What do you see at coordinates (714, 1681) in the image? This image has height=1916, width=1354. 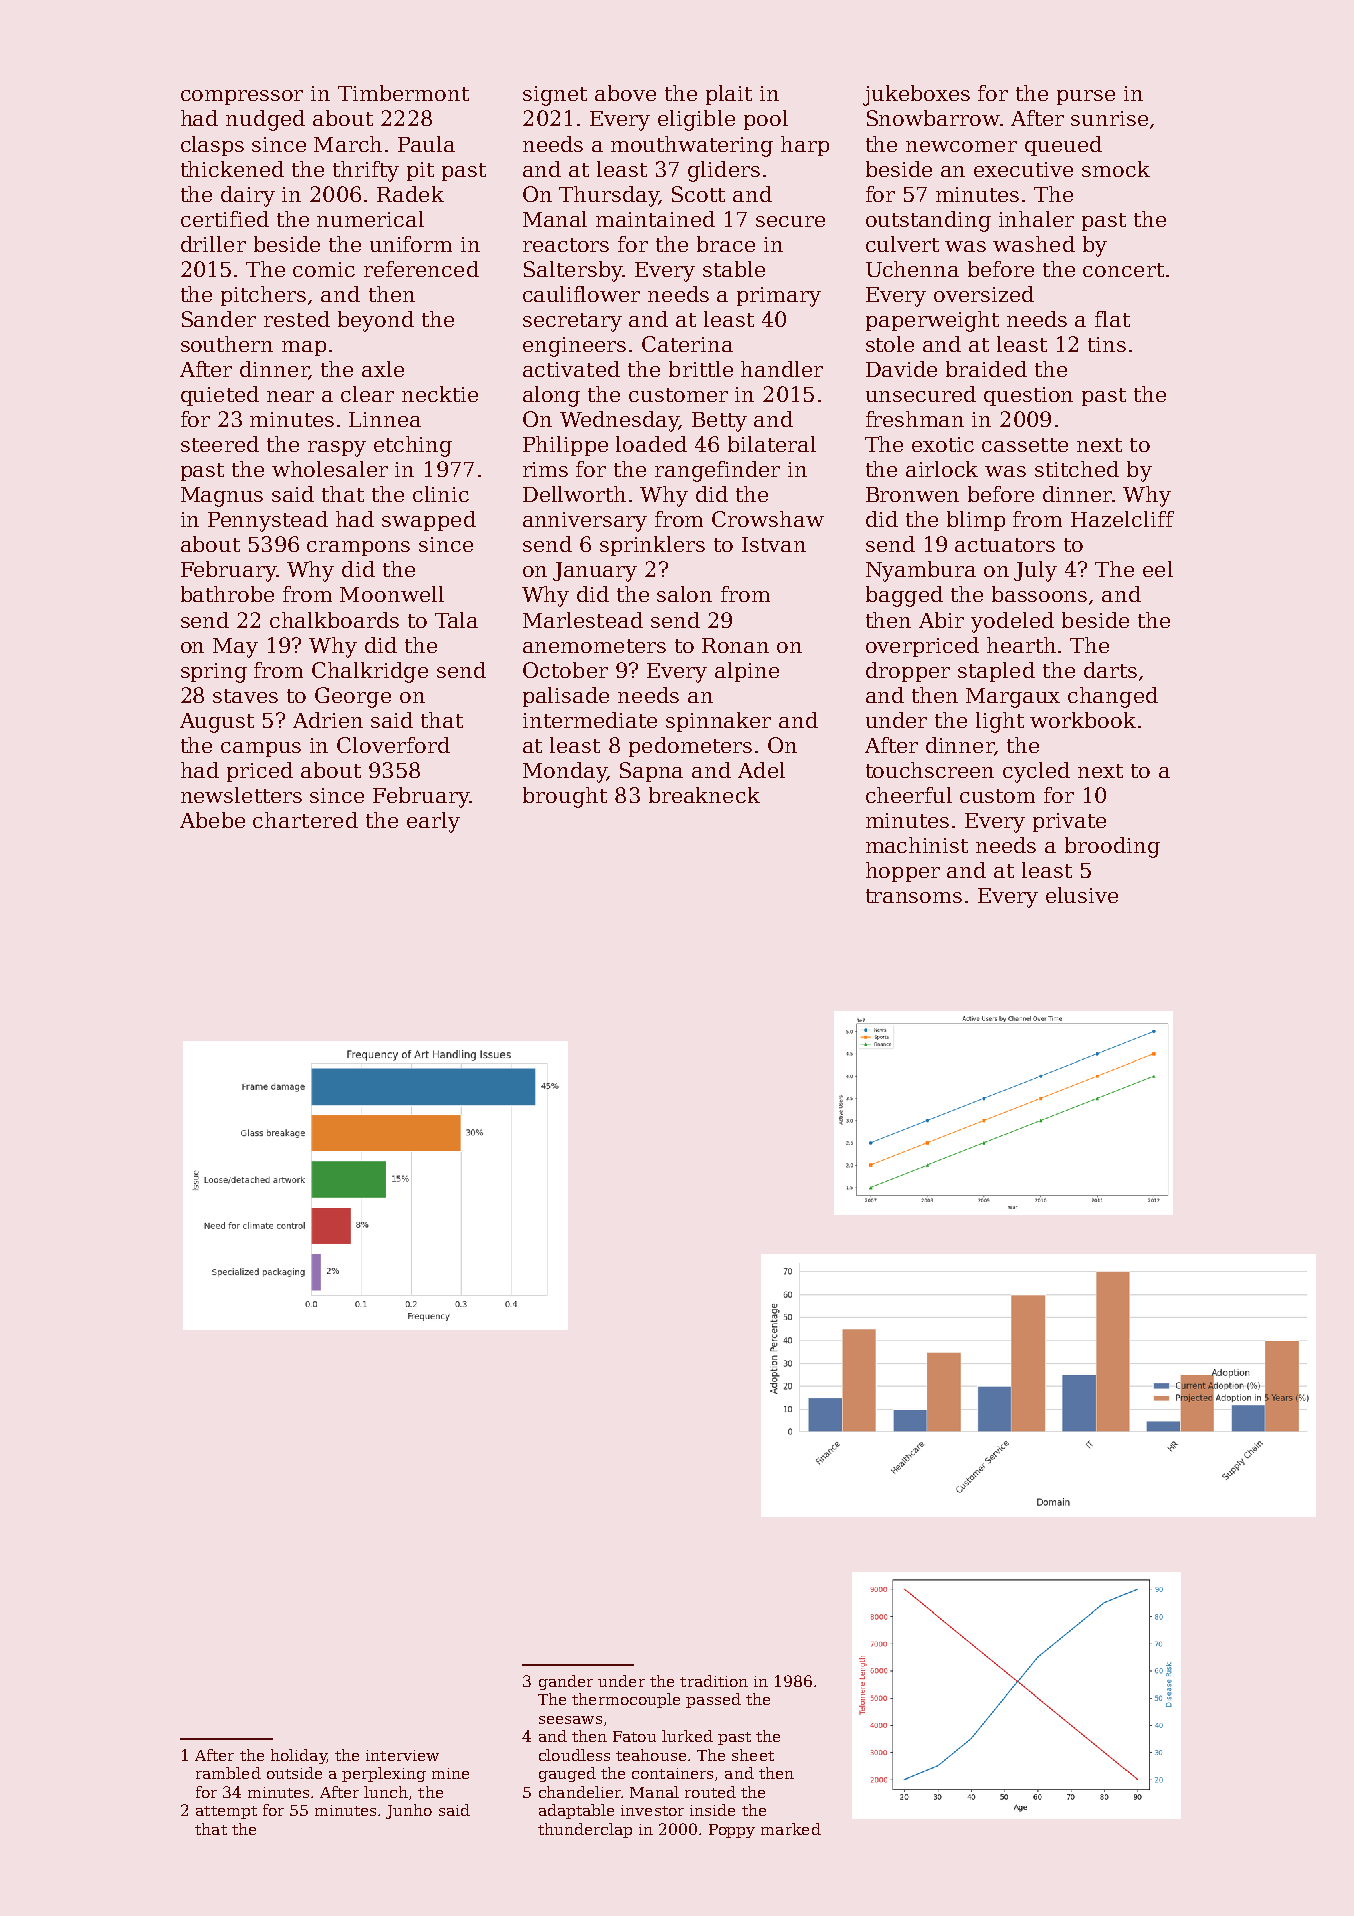 I see `tradition` at bounding box center [714, 1681].
